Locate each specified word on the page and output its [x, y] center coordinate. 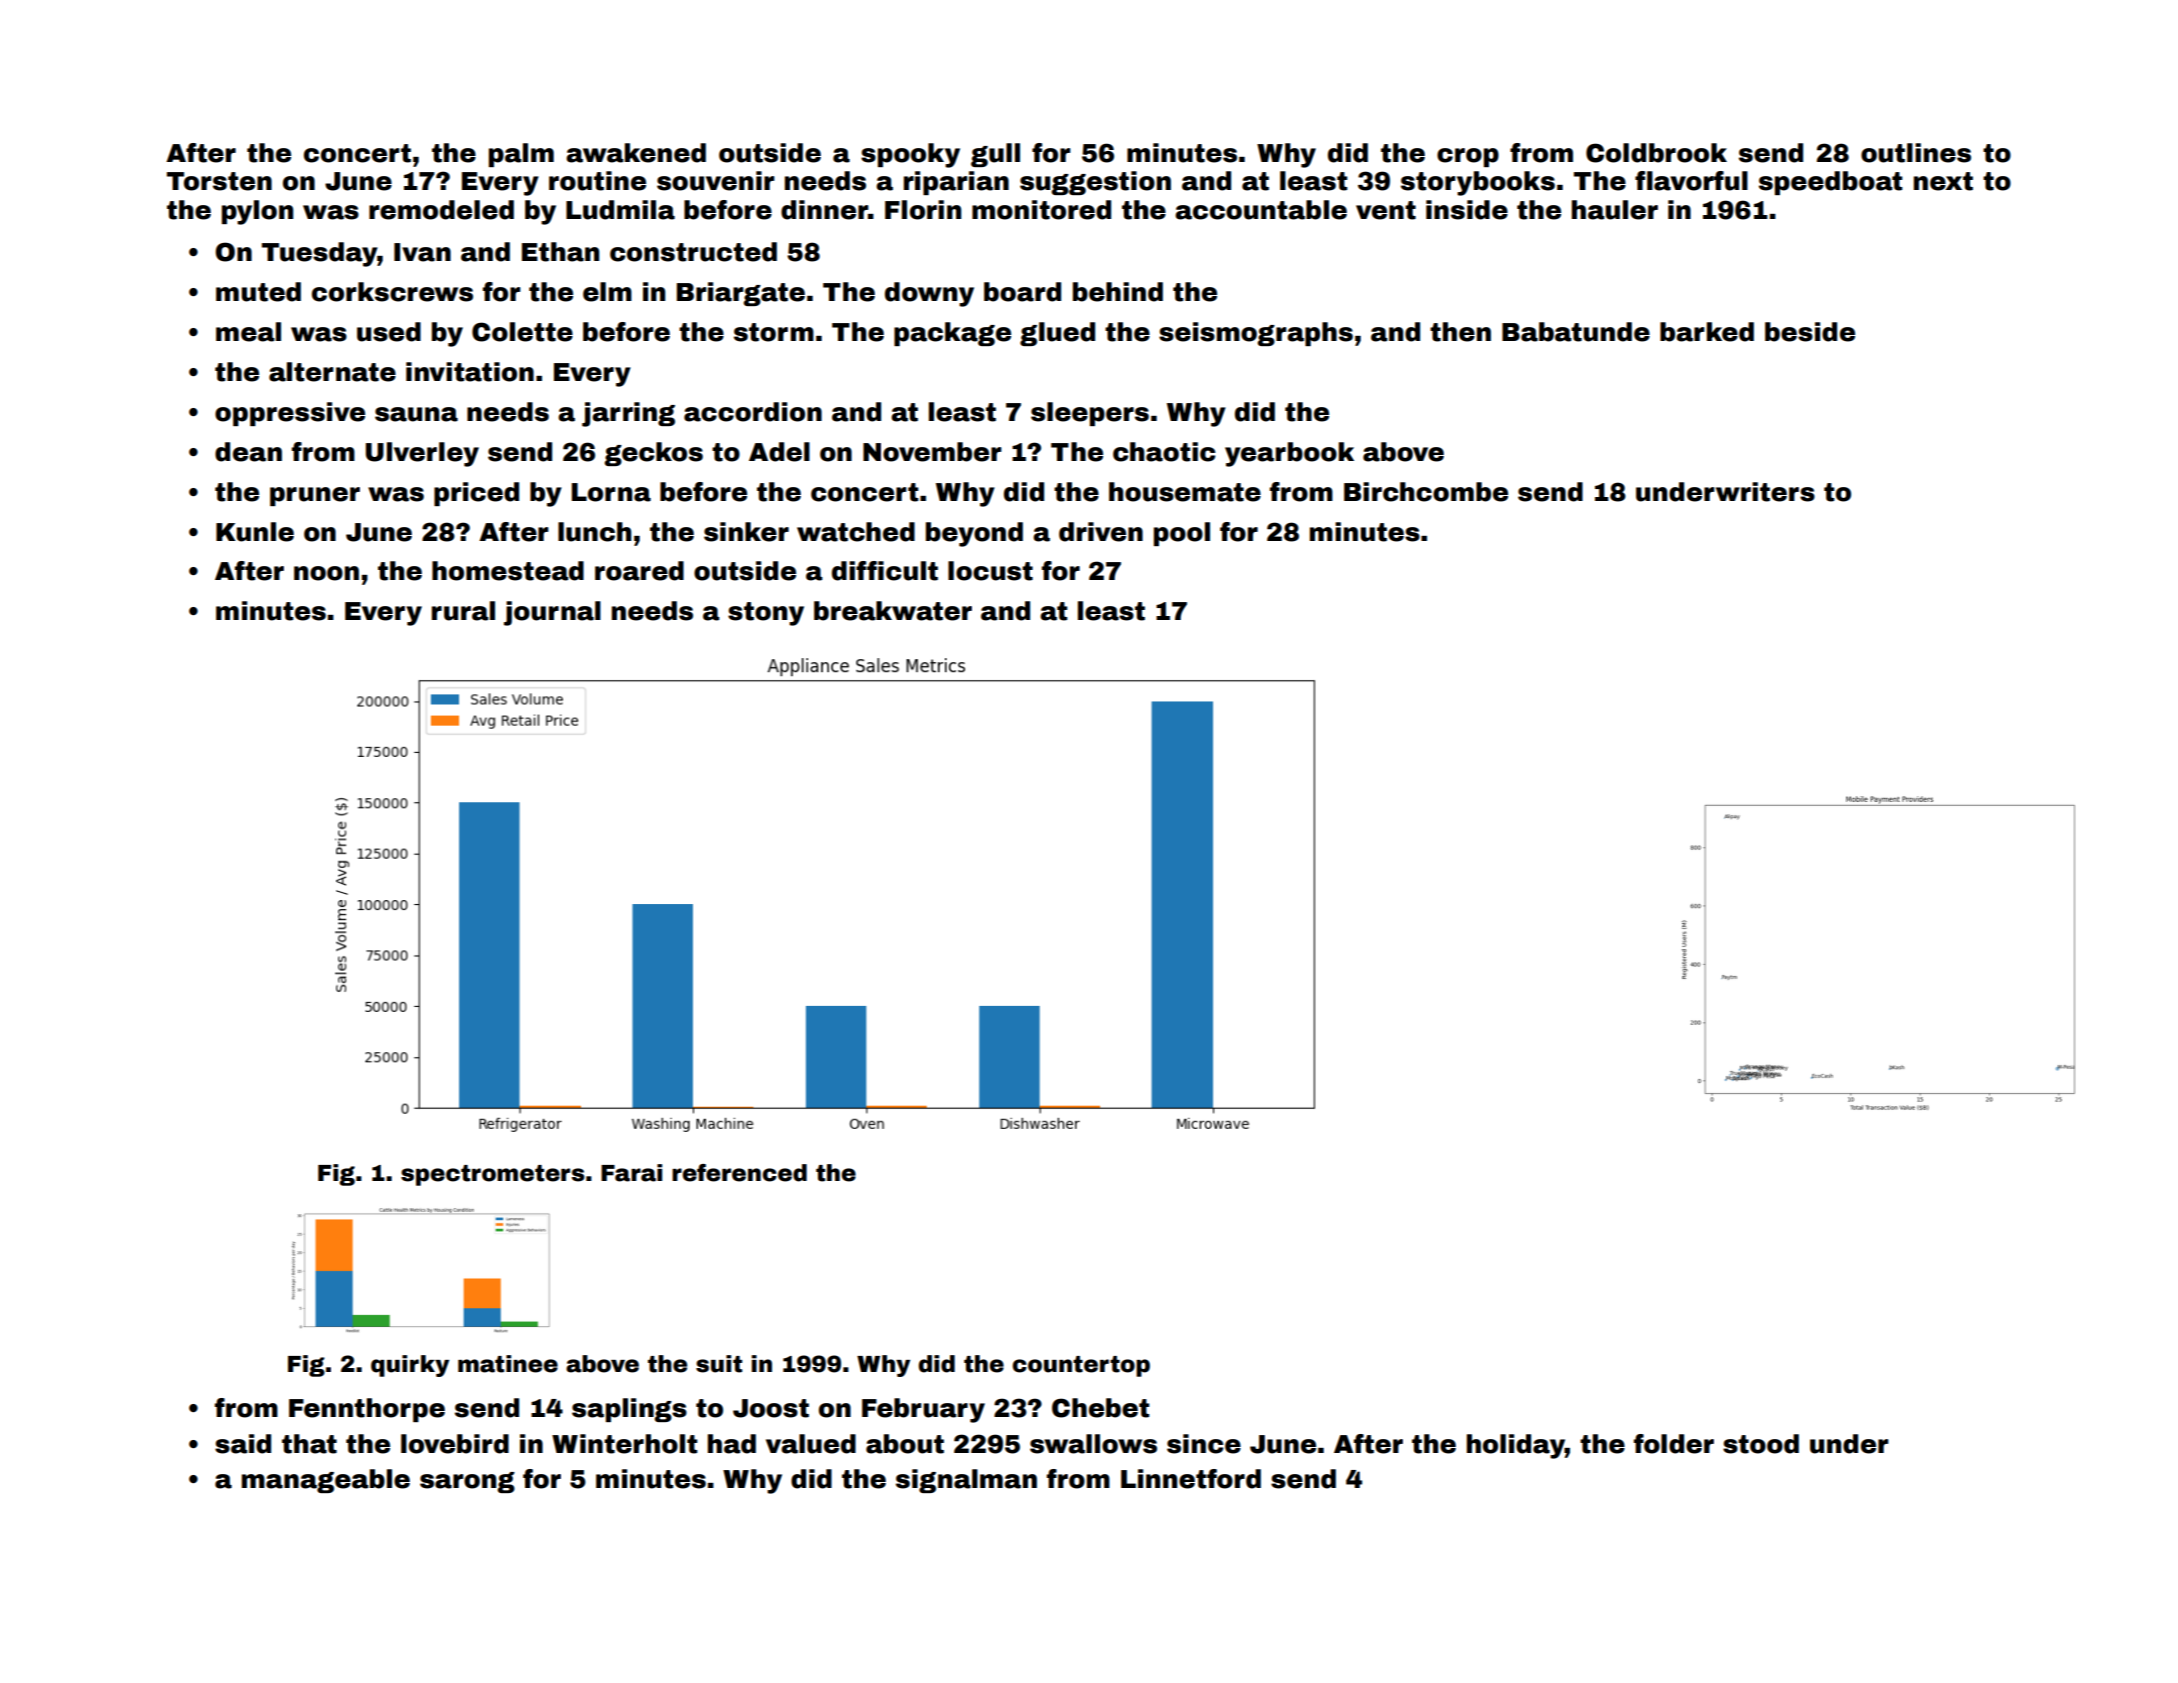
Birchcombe [1426, 492]
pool [1182, 534]
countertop [1081, 1366]
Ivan [422, 252]
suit [719, 1364]
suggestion [1095, 183]
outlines [1916, 153]
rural [463, 611]
